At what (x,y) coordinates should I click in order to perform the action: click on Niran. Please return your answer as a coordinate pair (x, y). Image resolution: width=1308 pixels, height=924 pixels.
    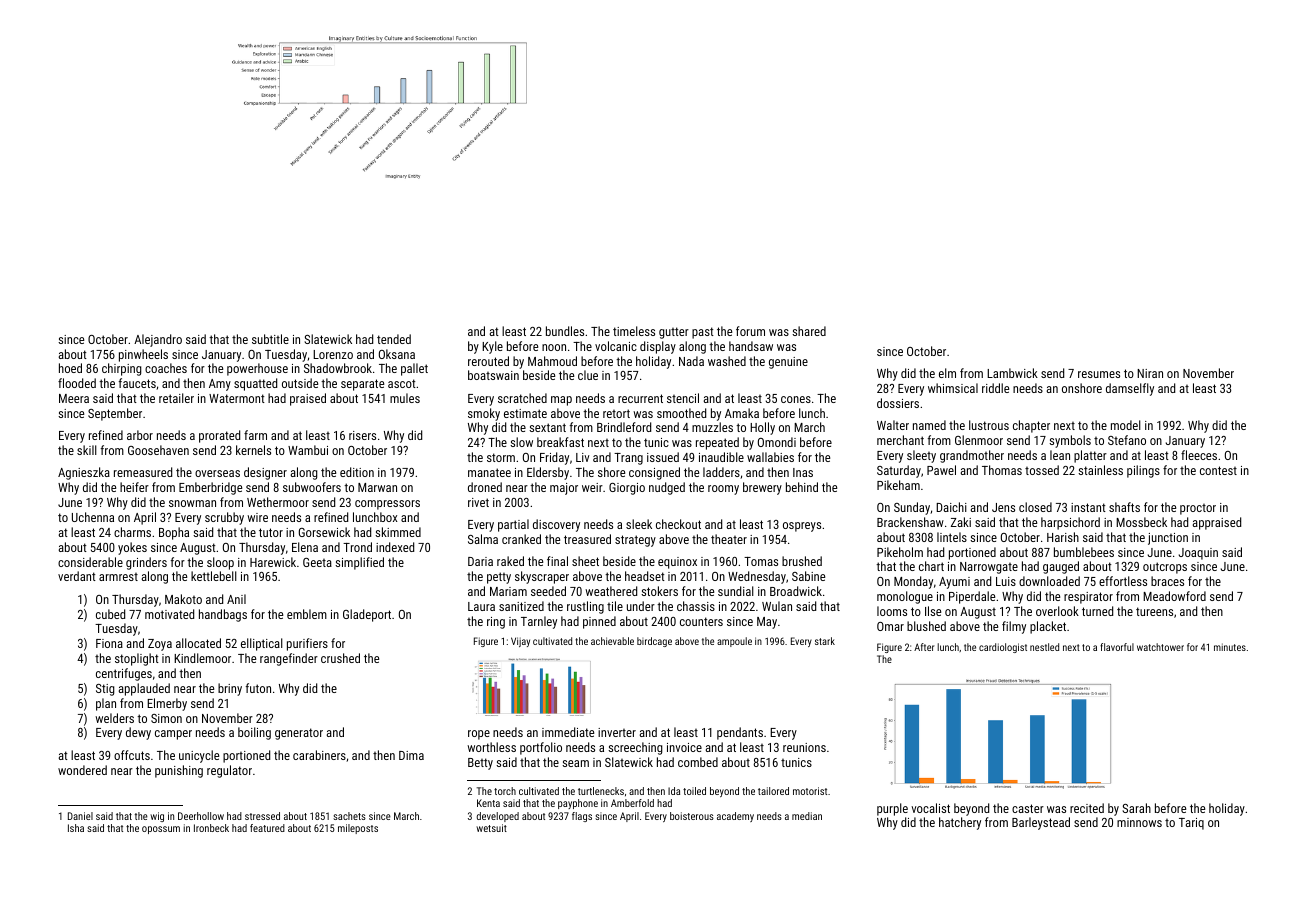
    Looking at the image, I should click on (1150, 373).
